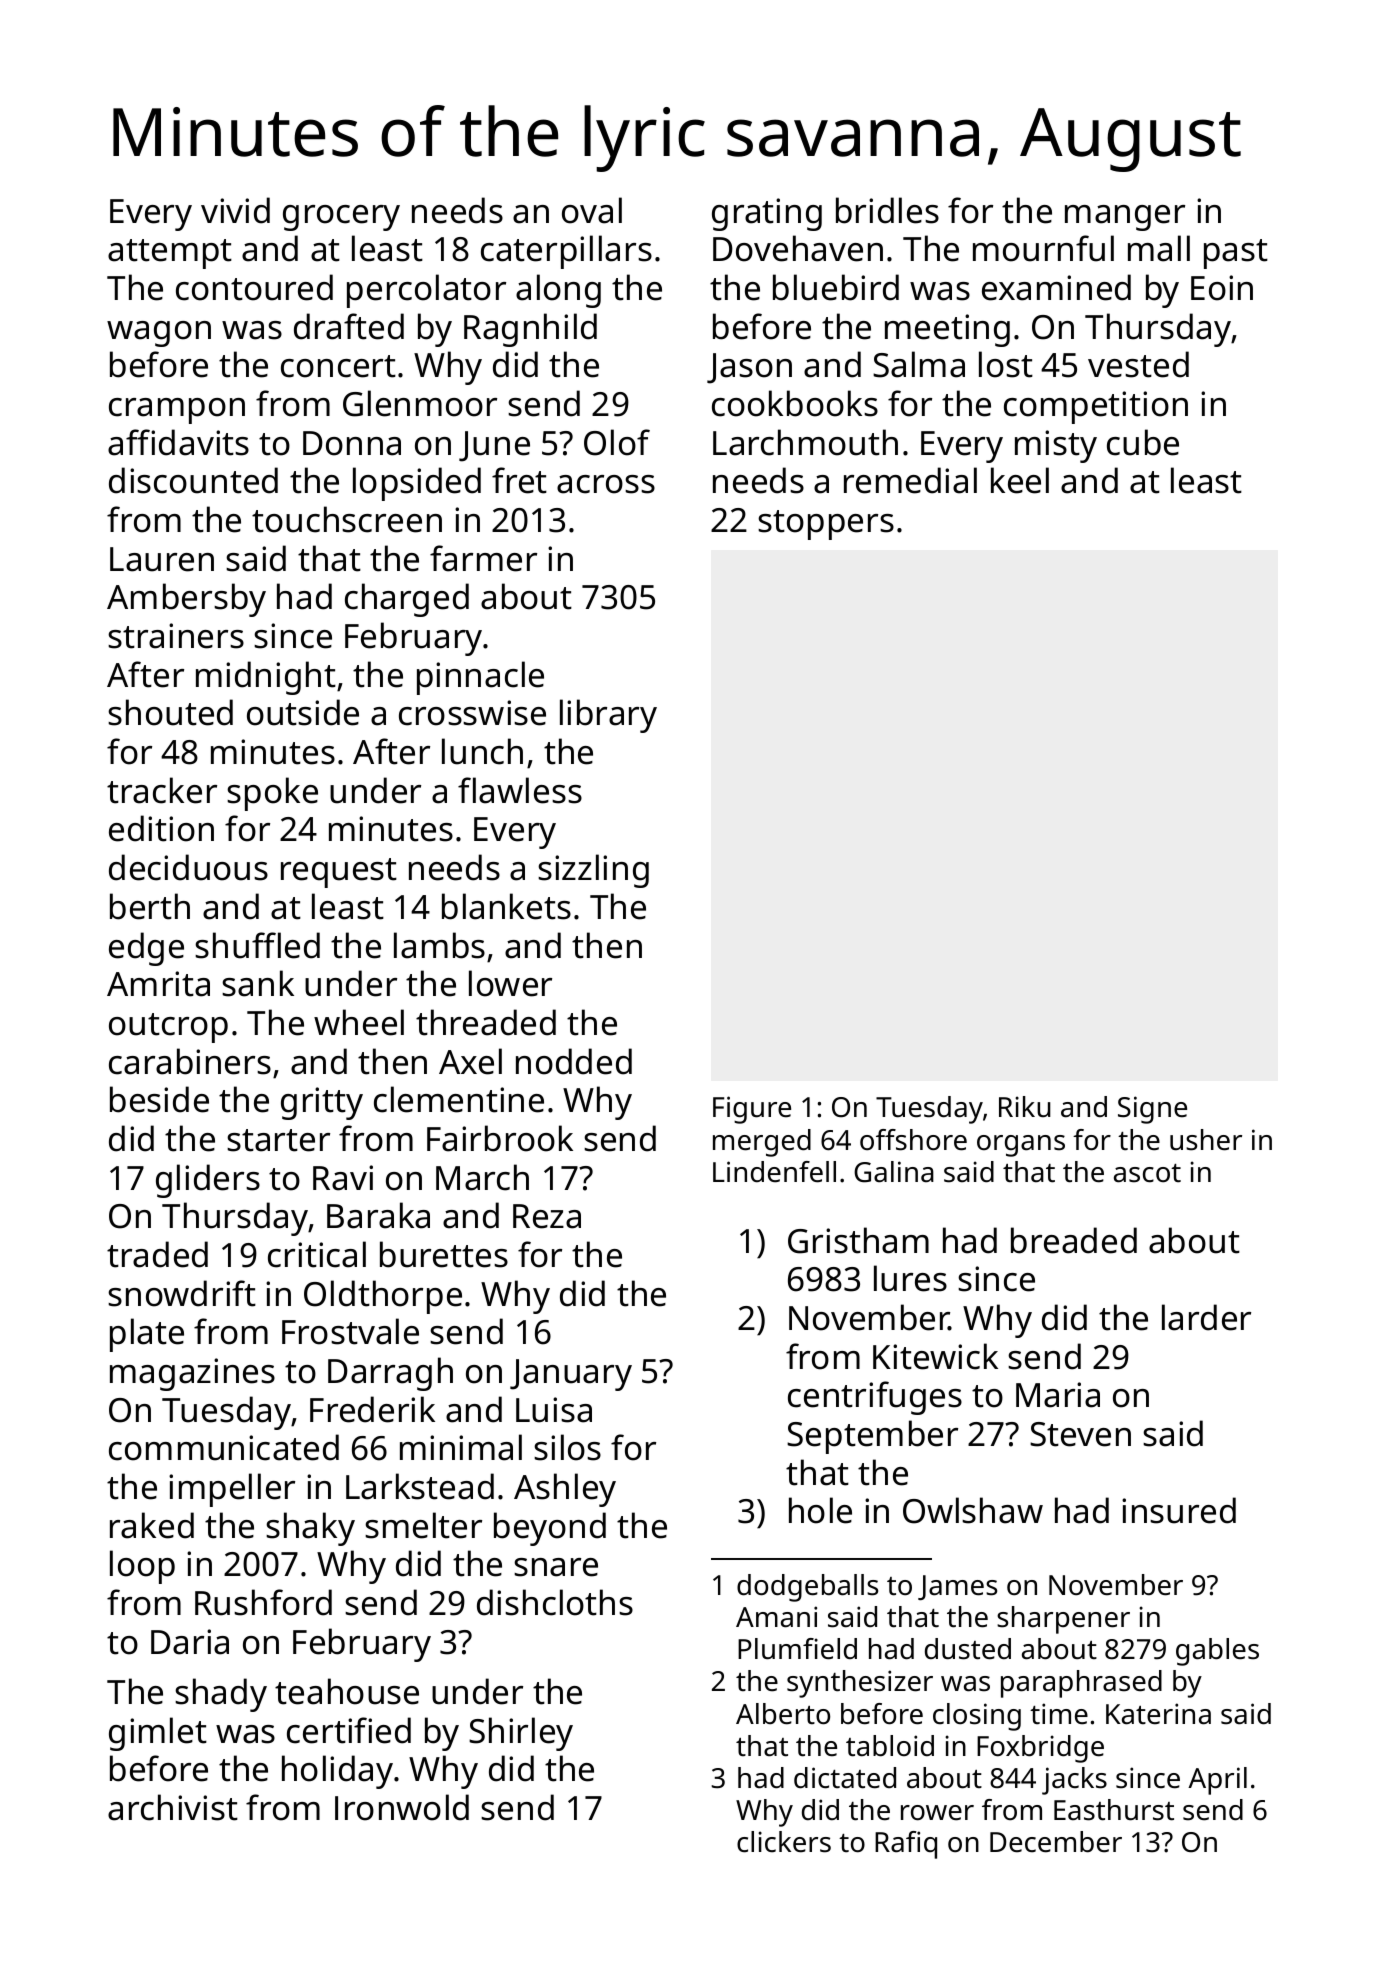 Image resolution: width=1386 pixels, height=1969 pixels. What do you see at coordinates (349, 326) in the document?
I see `drafted` at bounding box center [349, 326].
